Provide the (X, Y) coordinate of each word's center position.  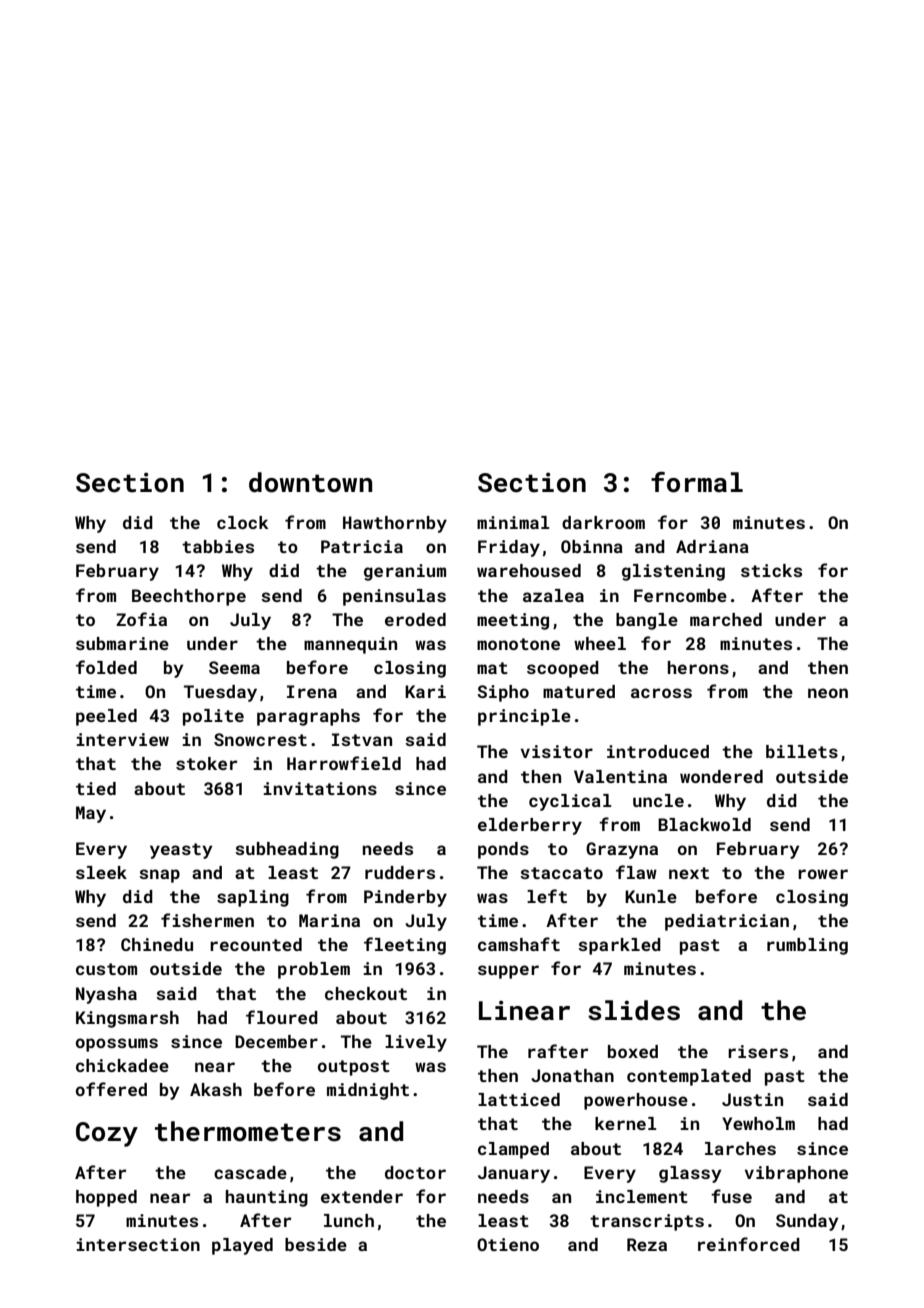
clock (243, 522)
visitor (557, 751)
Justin (752, 1099)
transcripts (647, 1222)
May (91, 814)
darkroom (603, 522)
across (661, 693)
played (242, 1246)
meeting (513, 621)
